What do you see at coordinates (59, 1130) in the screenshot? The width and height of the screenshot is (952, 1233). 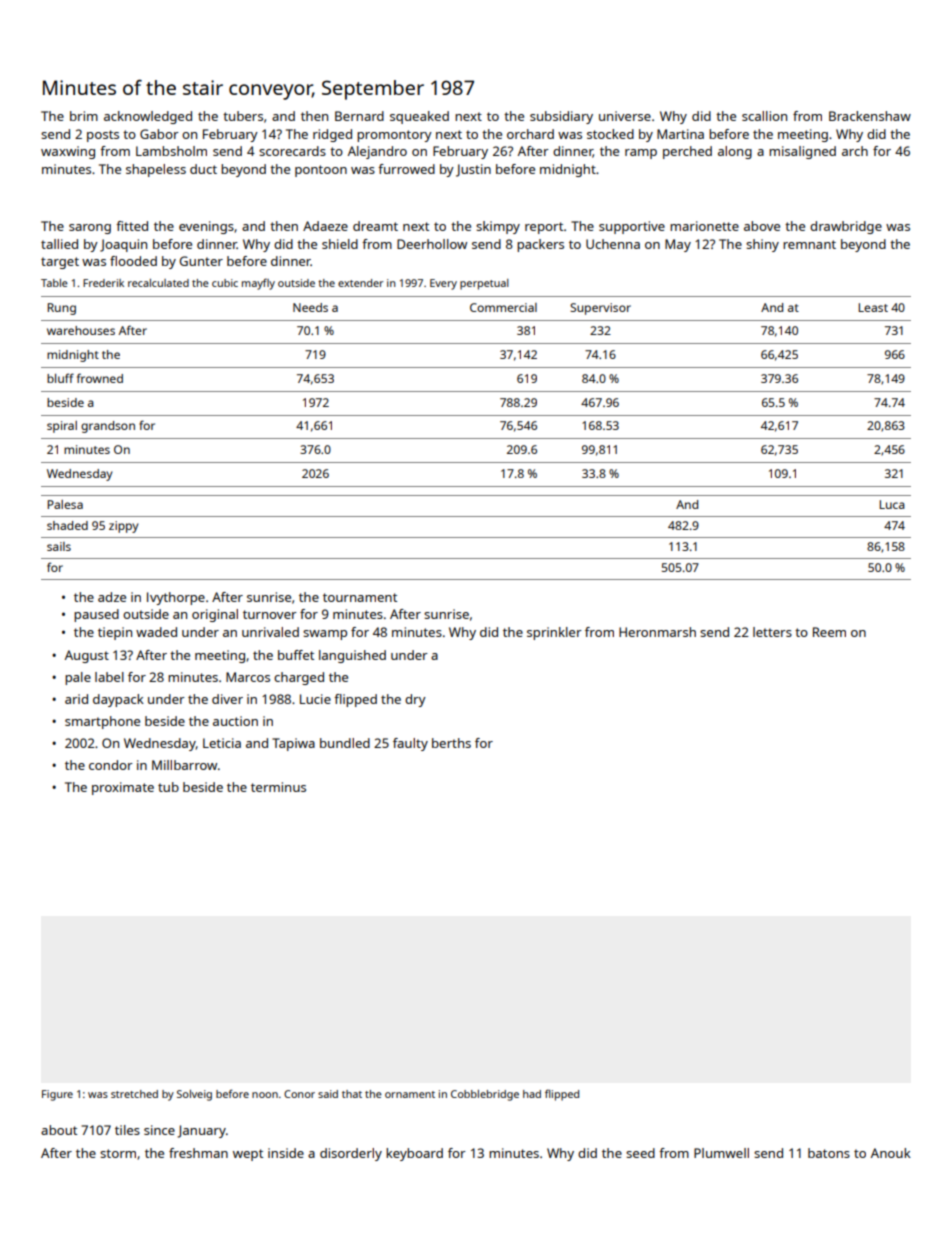 I see `about` at bounding box center [59, 1130].
